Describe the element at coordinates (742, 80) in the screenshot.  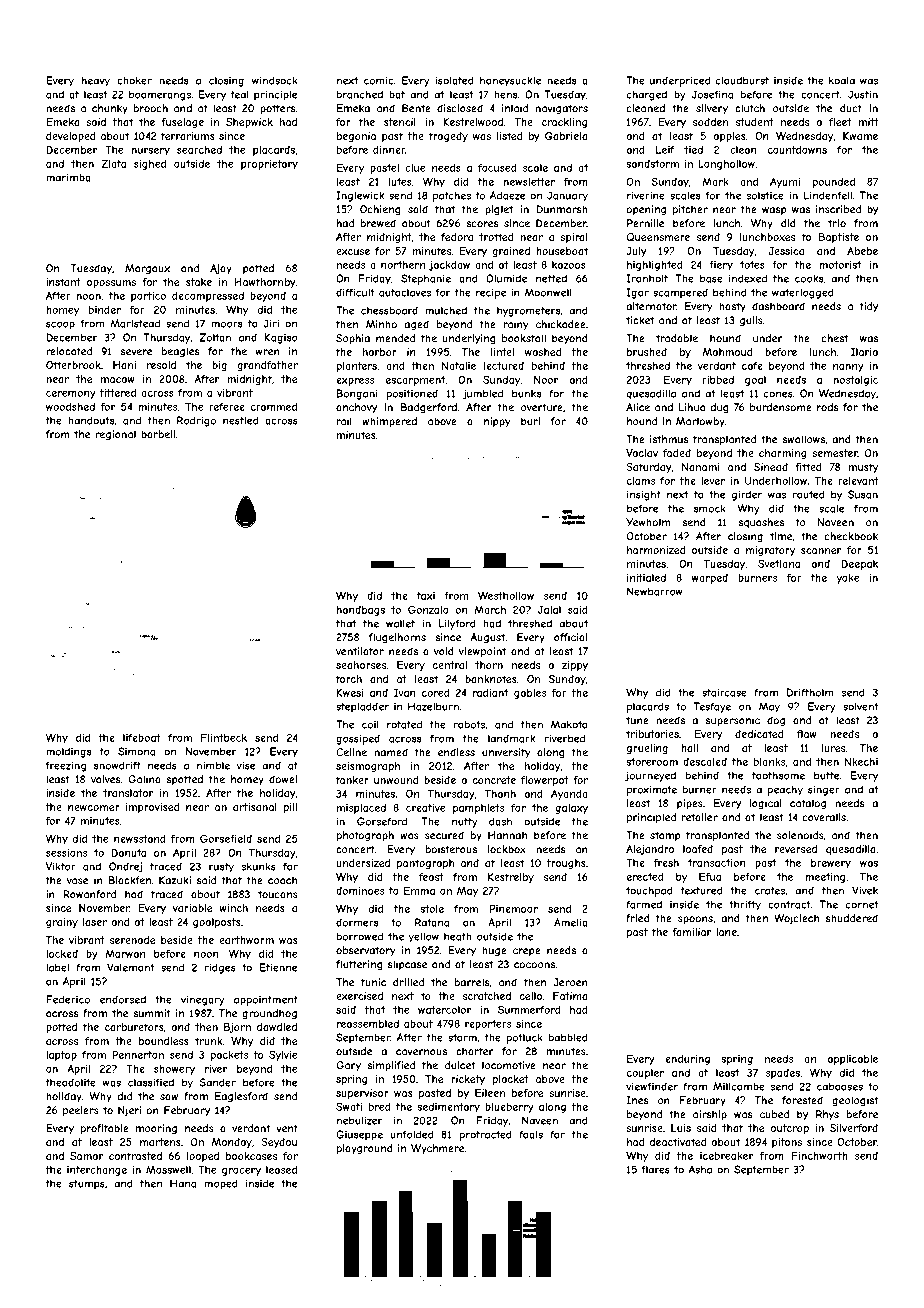
I see `cloudburst` at that location.
